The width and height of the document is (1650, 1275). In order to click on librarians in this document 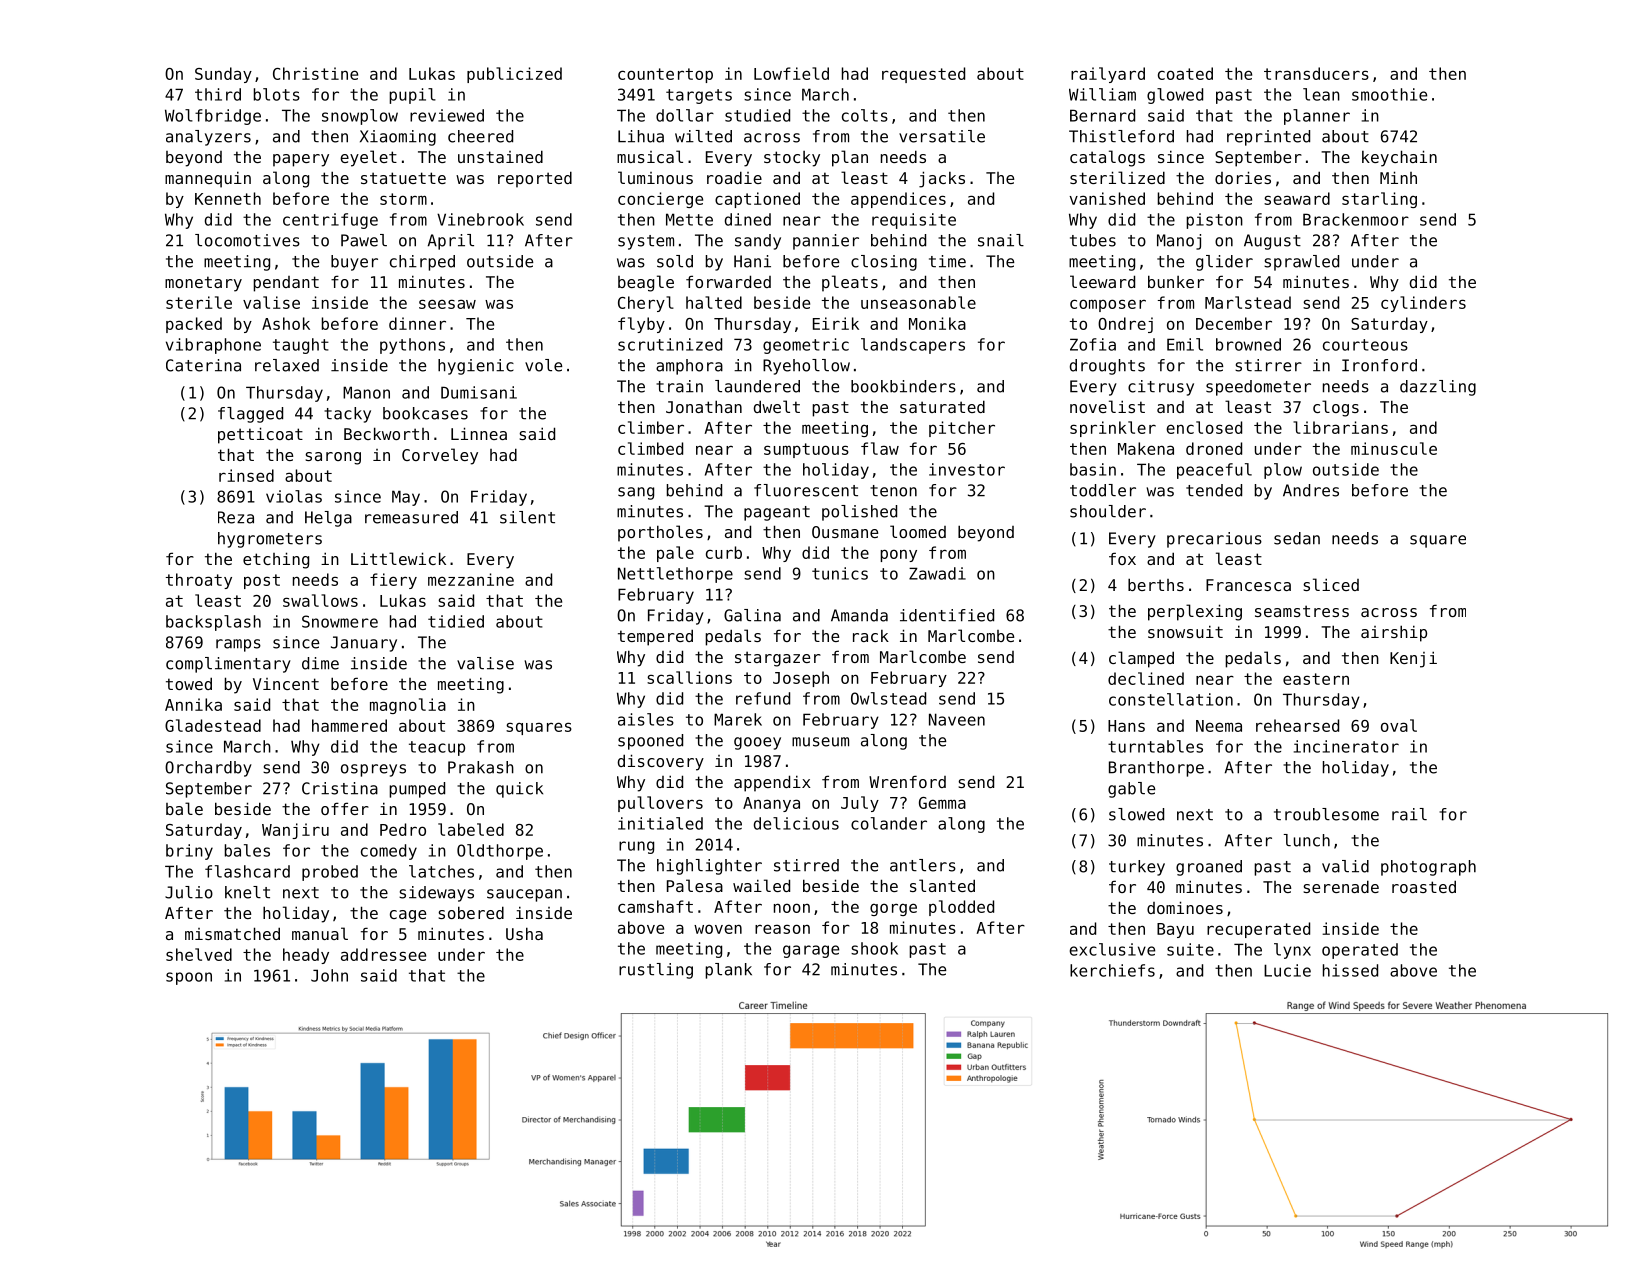, I will do `click(1340, 427)`.
